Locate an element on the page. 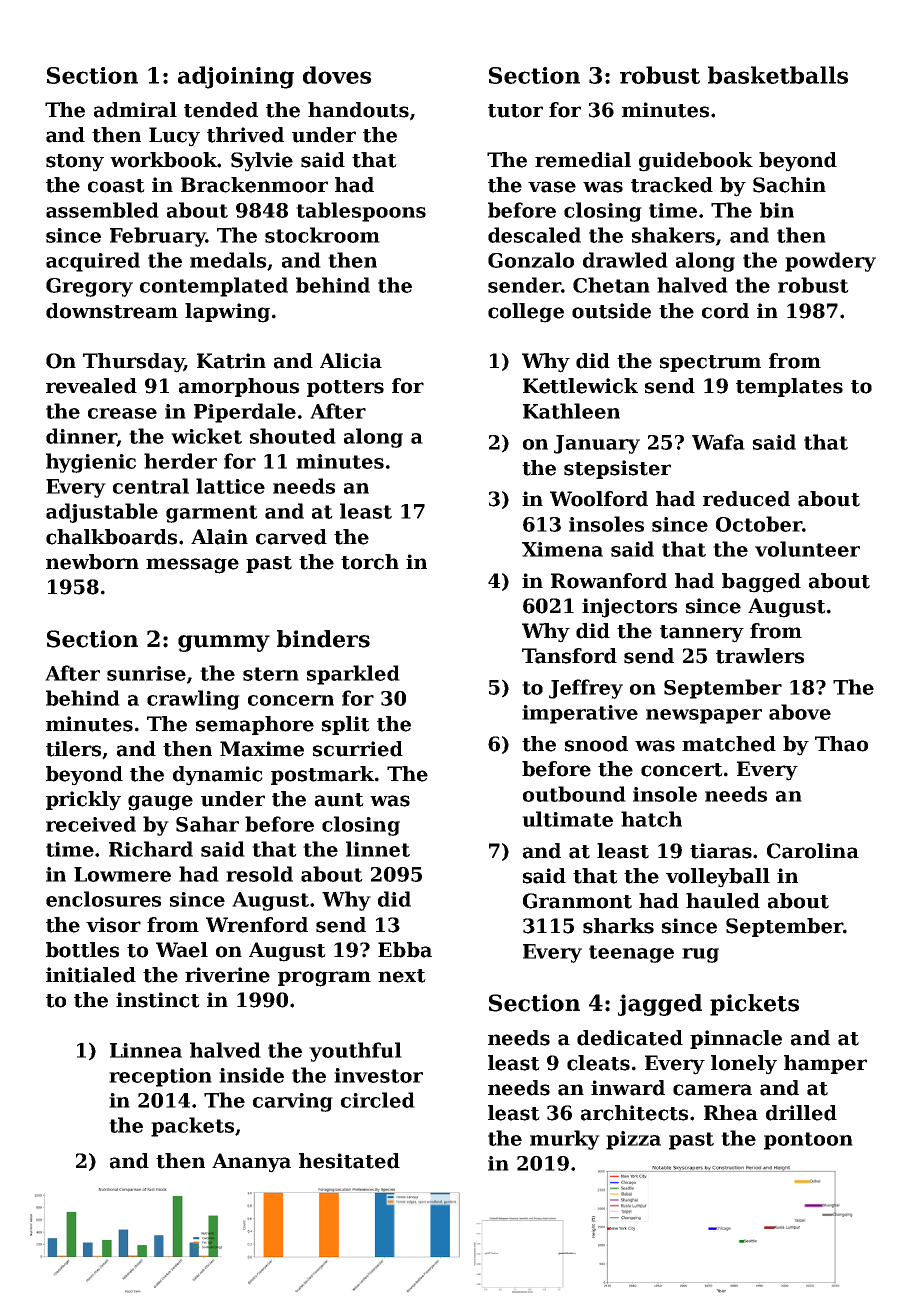 The width and height of the page is (924, 1314). crawling is located at coordinates (193, 700).
